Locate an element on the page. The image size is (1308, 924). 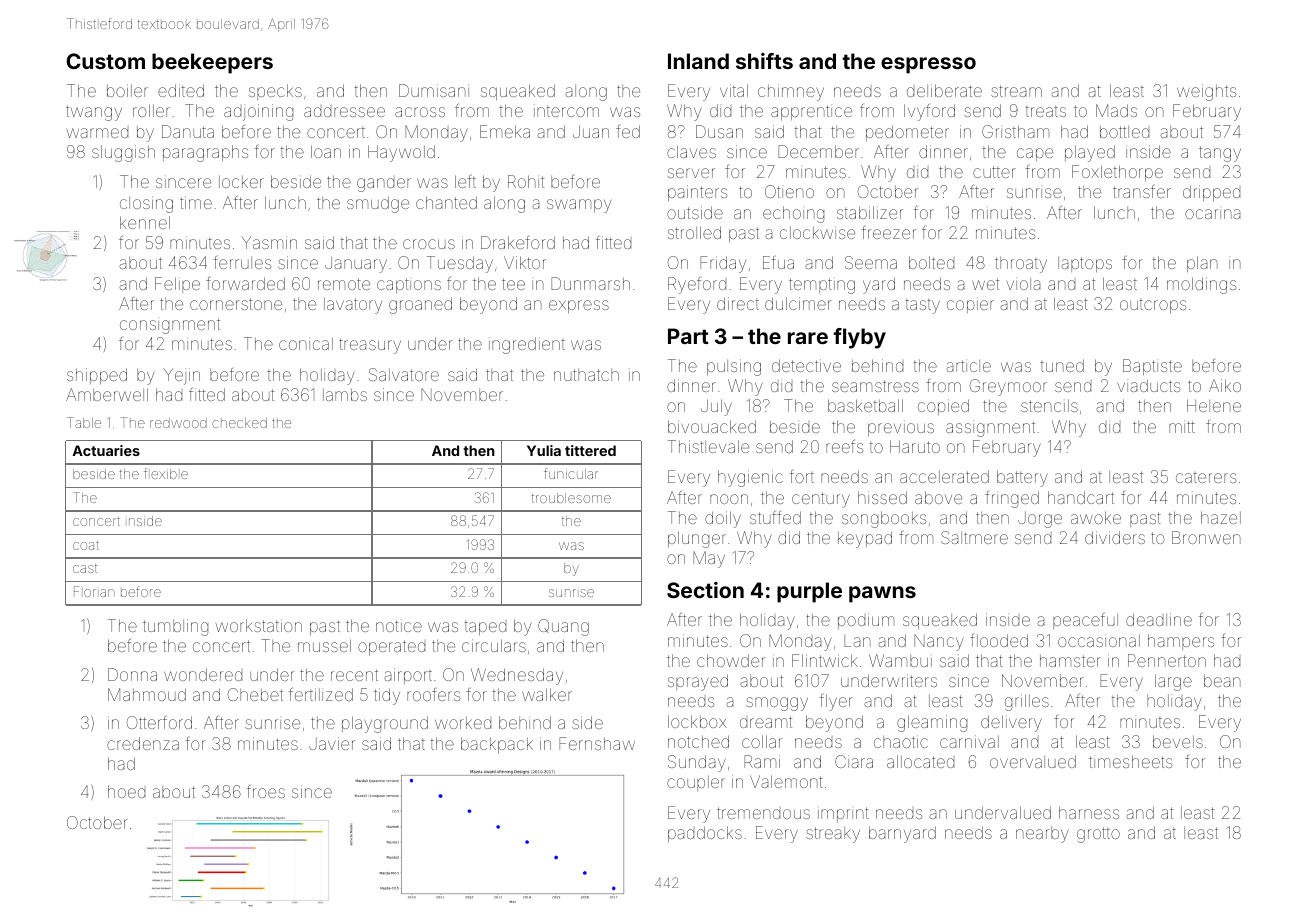
clockwise is located at coordinates (817, 233).
